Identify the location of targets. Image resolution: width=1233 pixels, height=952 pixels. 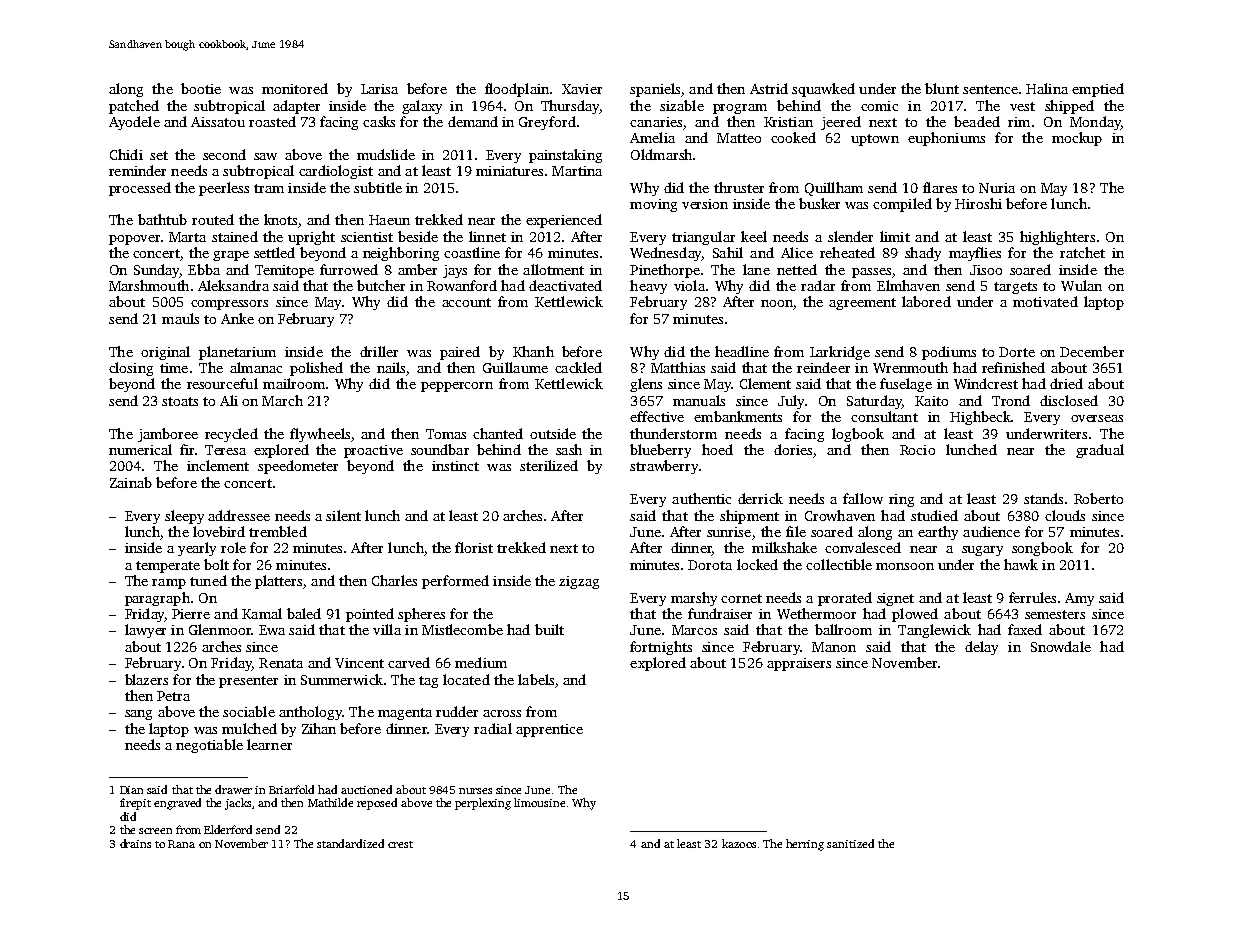
(1015, 288).
